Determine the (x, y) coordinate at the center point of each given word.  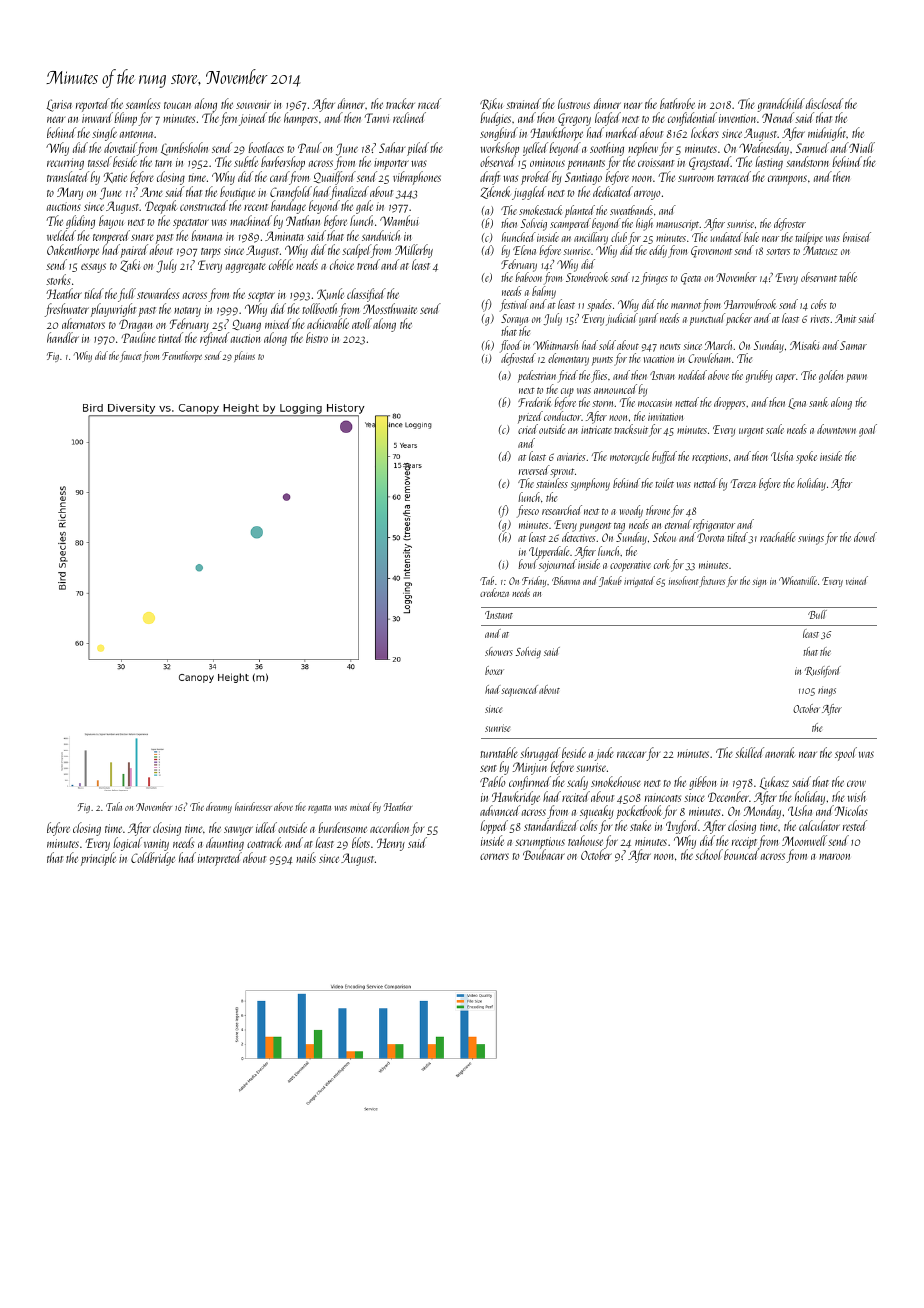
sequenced (519, 691)
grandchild (781, 105)
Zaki (130, 265)
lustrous (574, 103)
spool (846, 754)
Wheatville (798, 580)
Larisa (59, 105)
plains (244, 356)
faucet (130, 356)
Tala (114, 806)
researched (562, 510)
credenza (494, 592)
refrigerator (714, 525)
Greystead (710, 163)
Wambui (399, 220)
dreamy (219, 807)
